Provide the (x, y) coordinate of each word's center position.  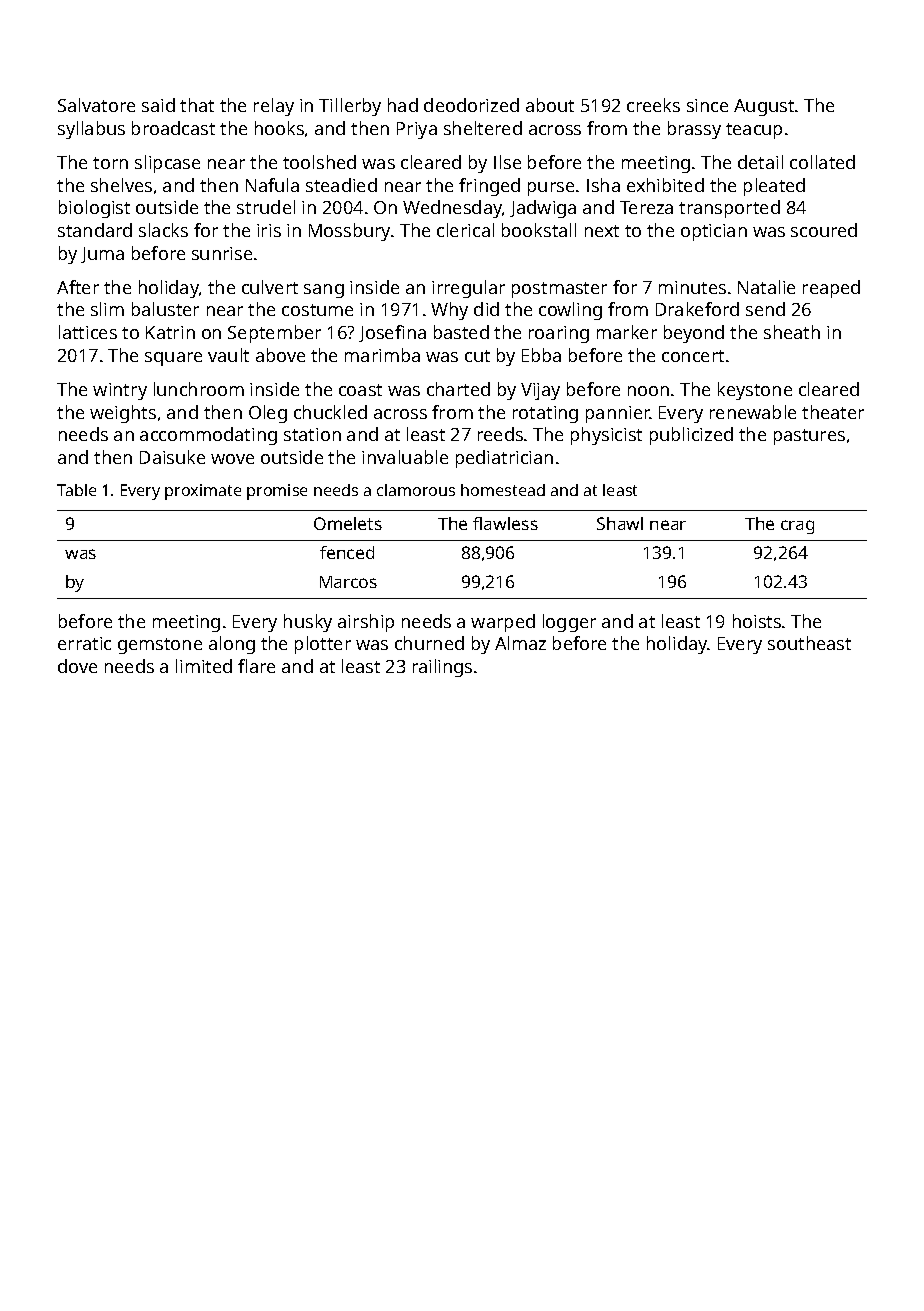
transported (729, 209)
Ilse (507, 162)
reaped (831, 289)
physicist (606, 436)
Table (76, 490)
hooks (279, 128)
